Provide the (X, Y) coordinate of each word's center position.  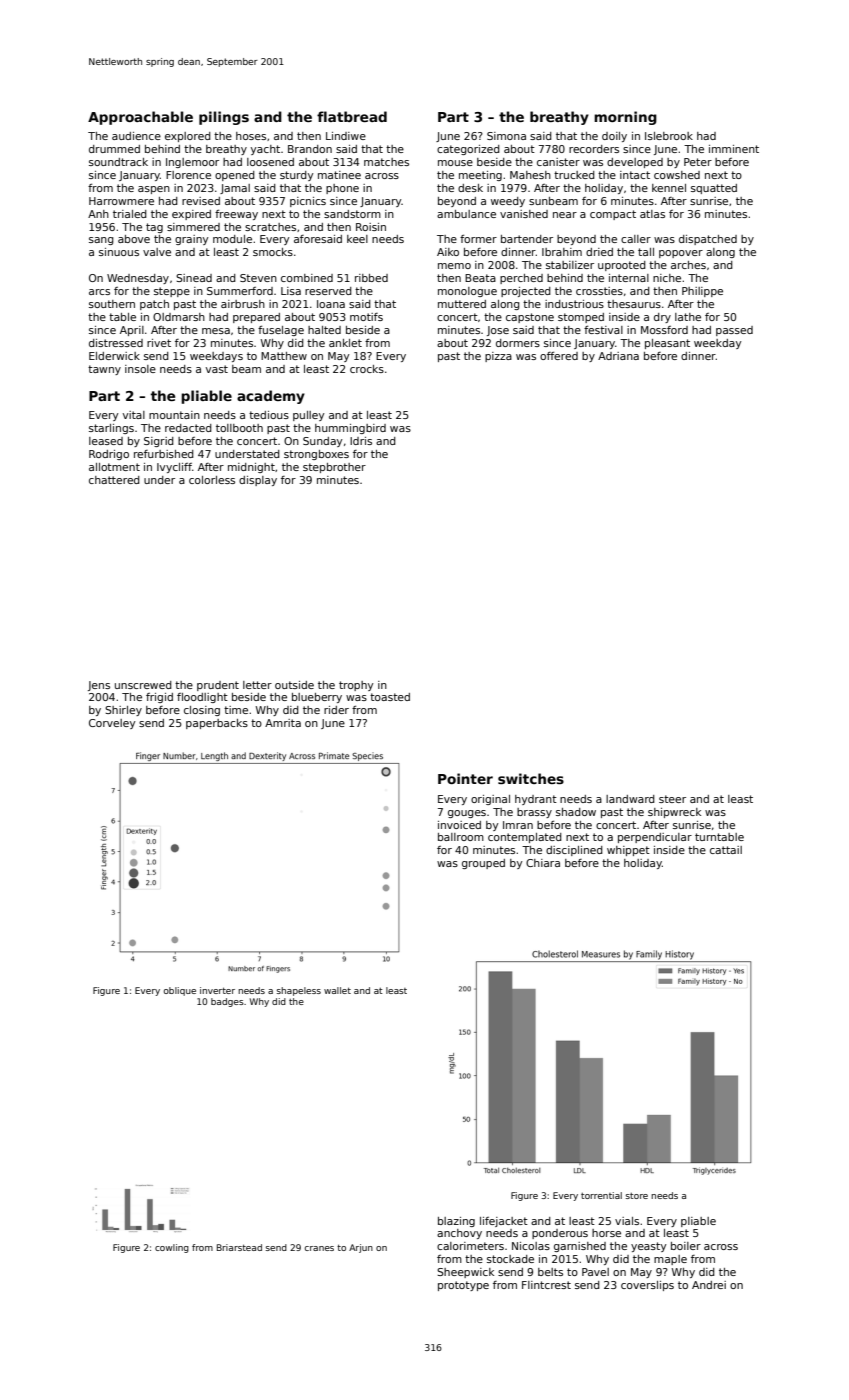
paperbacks (217, 724)
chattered (114, 480)
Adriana (618, 356)
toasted (390, 697)
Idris (361, 441)
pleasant (667, 344)
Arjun (361, 1248)
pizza (498, 357)
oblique (180, 991)
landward (630, 799)
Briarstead (239, 1247)
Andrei (709, 1285)
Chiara (543, 863)
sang (101, 241)
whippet (628, 851)
